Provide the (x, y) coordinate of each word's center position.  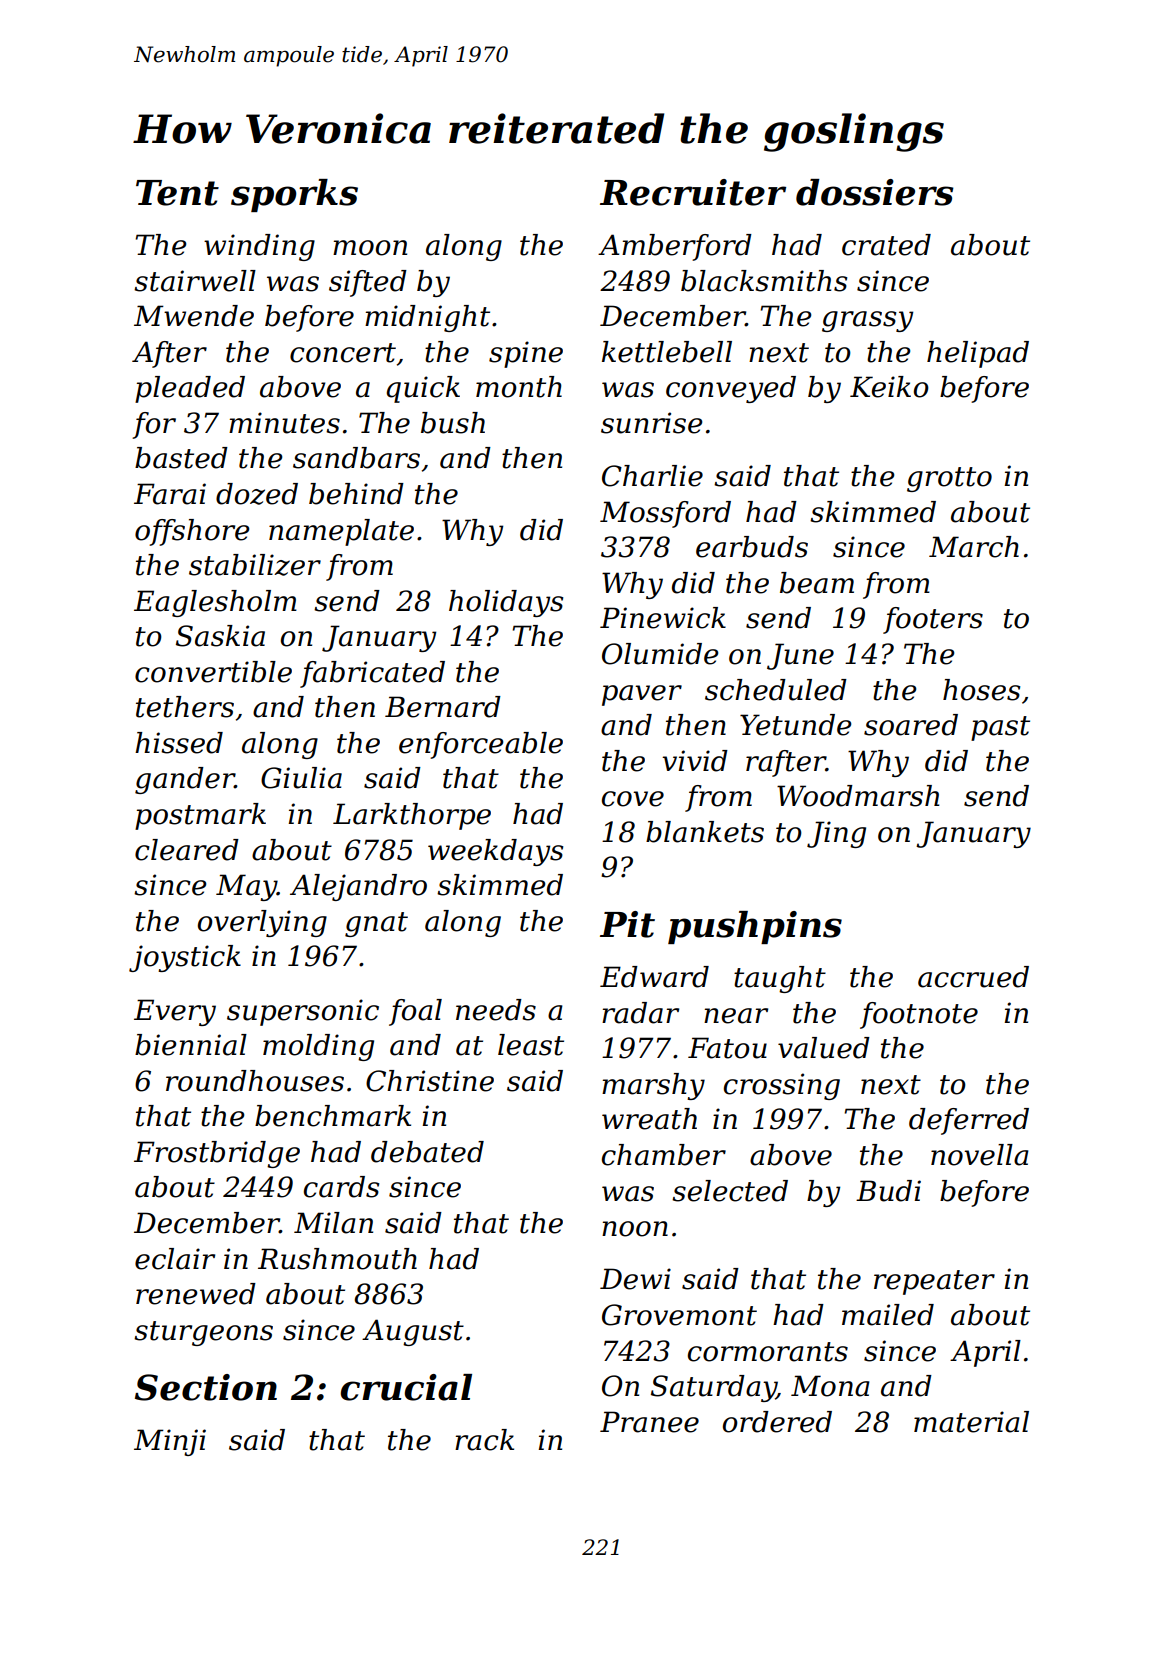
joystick (185, 958)
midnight (427, 318)
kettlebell (667, 352)
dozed (257, 494)
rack (484, 1440)
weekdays (495, 852)
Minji (170, 1442)
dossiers (875, 192)
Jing (836, 834)
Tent (177, 193)
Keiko (889, 387)
